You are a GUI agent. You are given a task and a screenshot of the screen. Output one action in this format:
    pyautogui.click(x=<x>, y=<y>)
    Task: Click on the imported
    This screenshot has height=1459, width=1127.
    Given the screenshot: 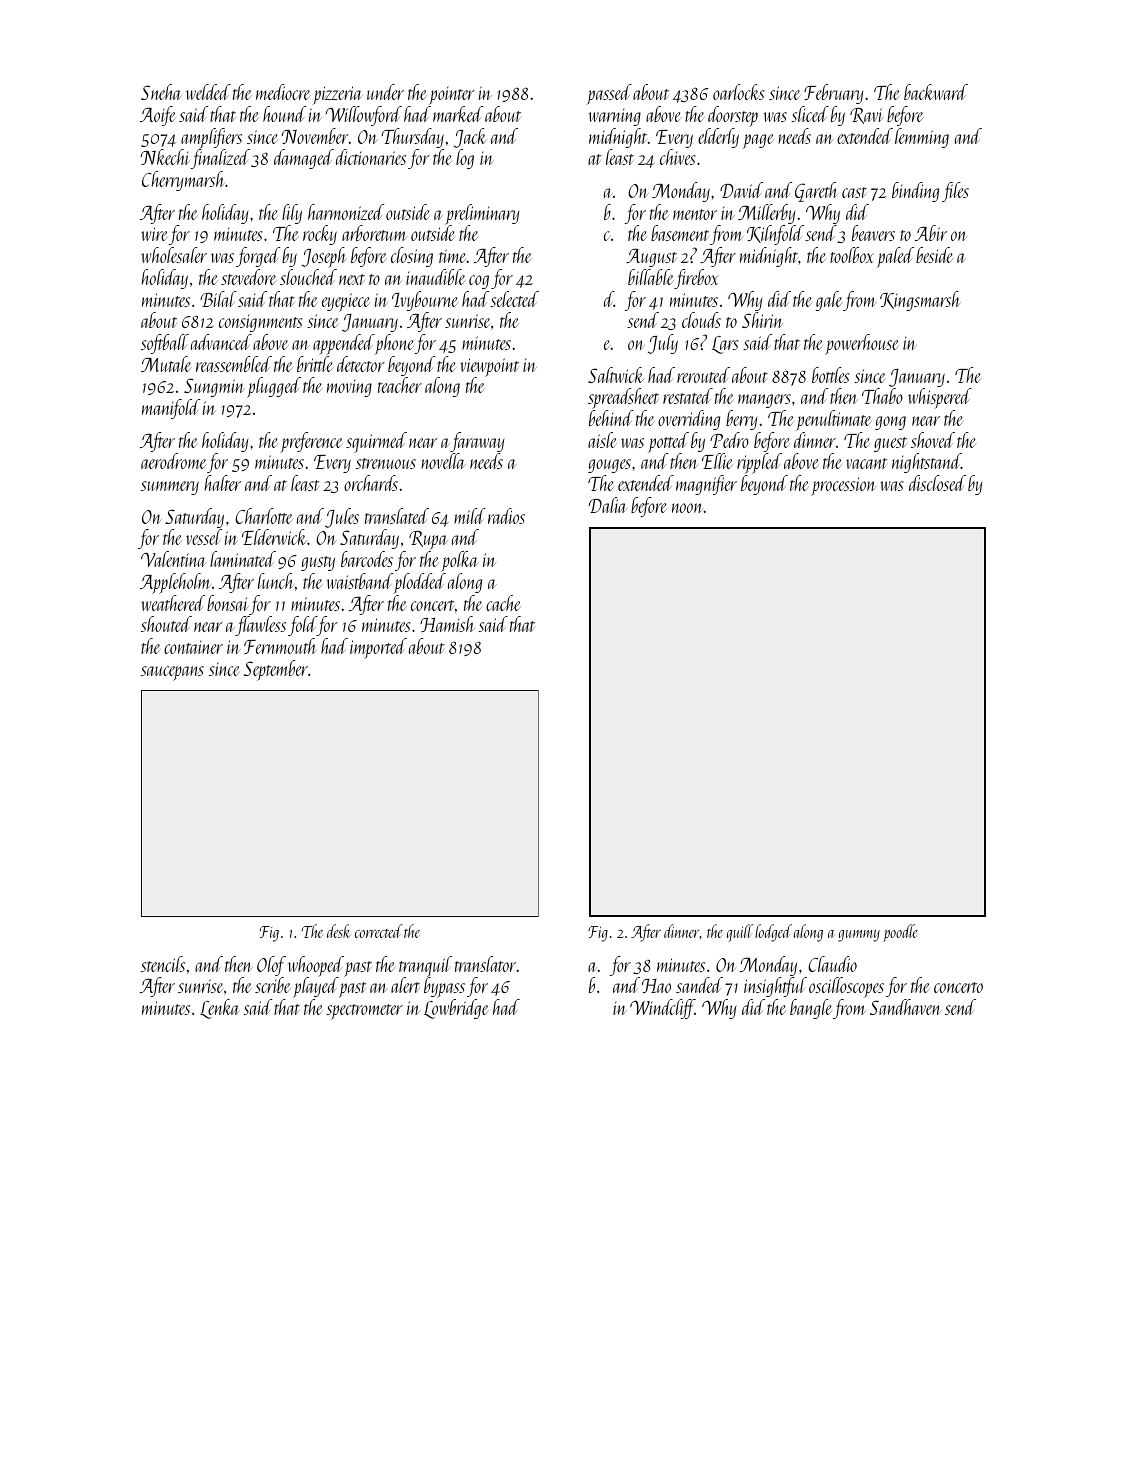 What is the action you would take?
    pyautogui.click(x=378, y=648)
